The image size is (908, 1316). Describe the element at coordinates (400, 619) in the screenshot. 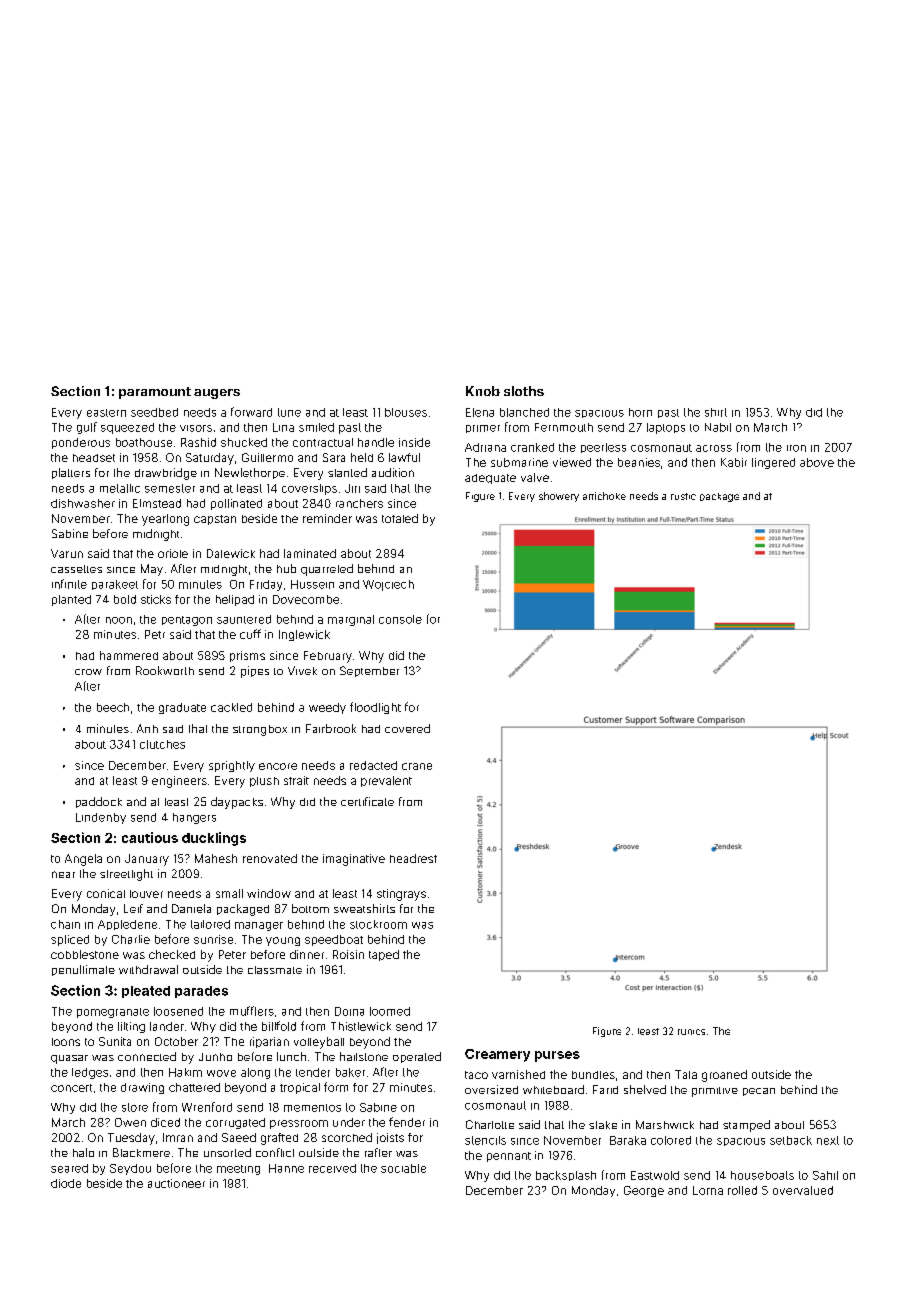

I see `console` at that location.
